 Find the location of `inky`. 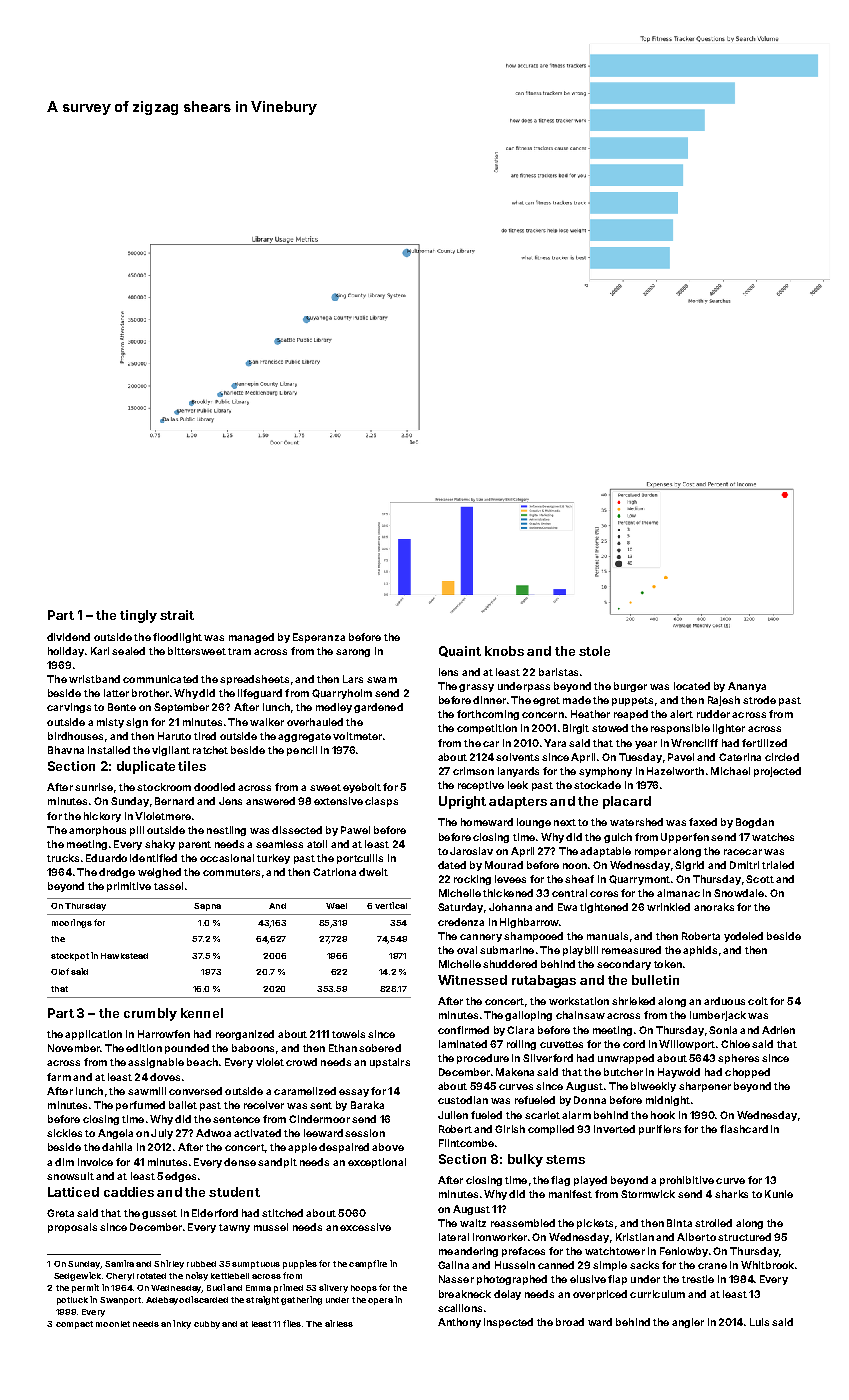

inky is located at coordinates (182, 1324).
